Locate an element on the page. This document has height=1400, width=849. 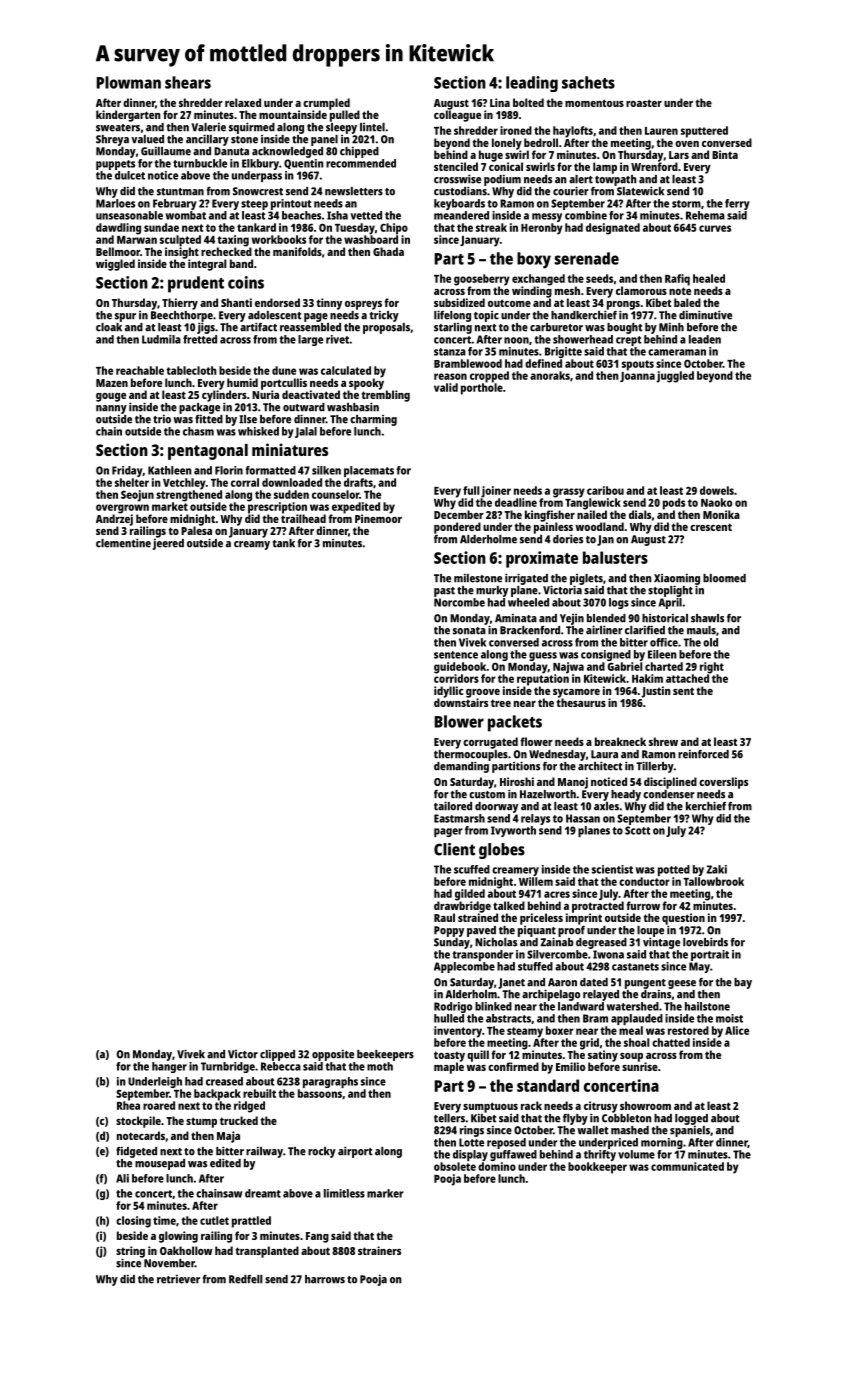
sonata is located at coordinates (469, 631).
